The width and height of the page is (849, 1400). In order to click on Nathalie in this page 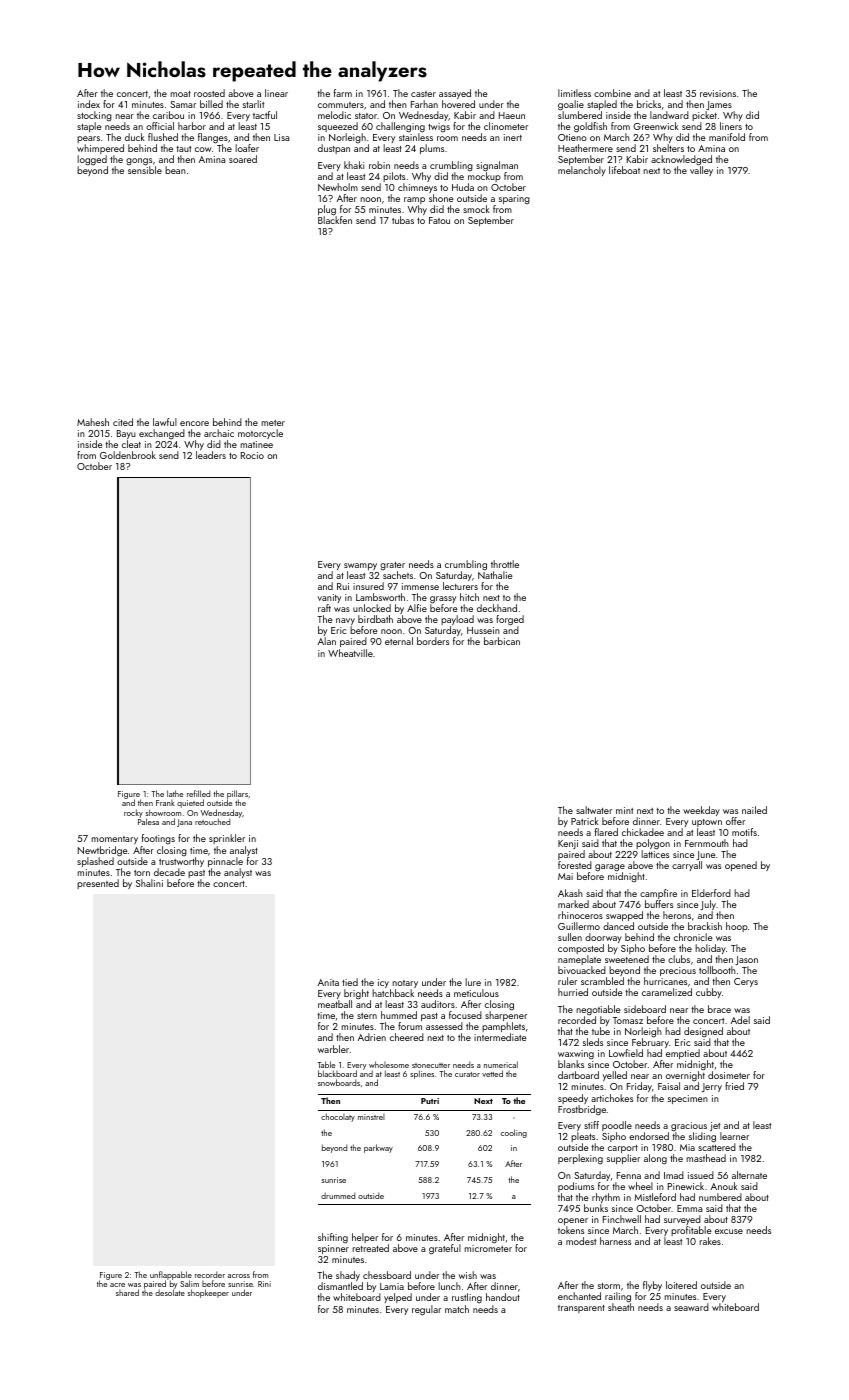, I will do `click(495, 575)`.
